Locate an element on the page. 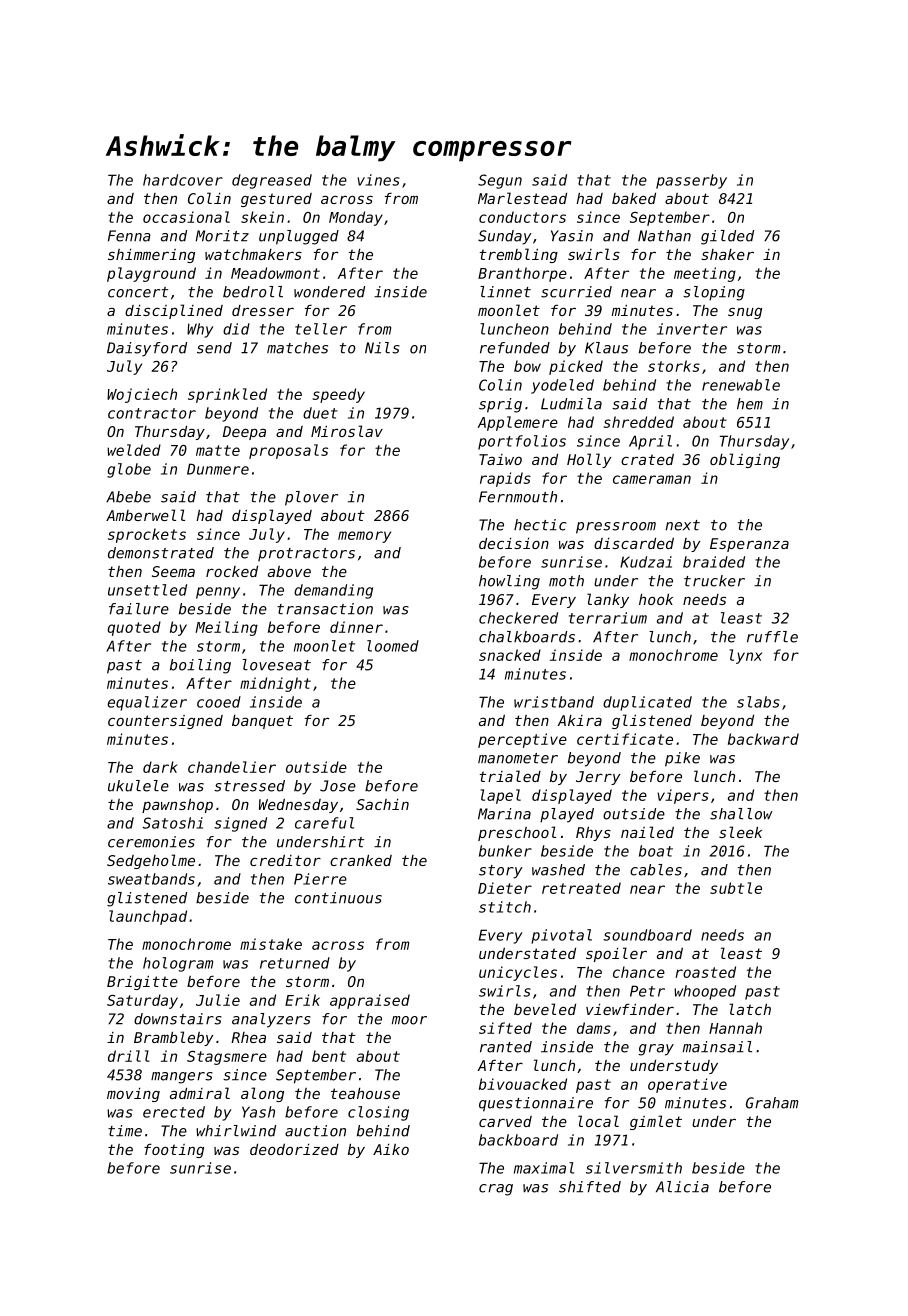  Meiling is located at coordinates (226, 628).
